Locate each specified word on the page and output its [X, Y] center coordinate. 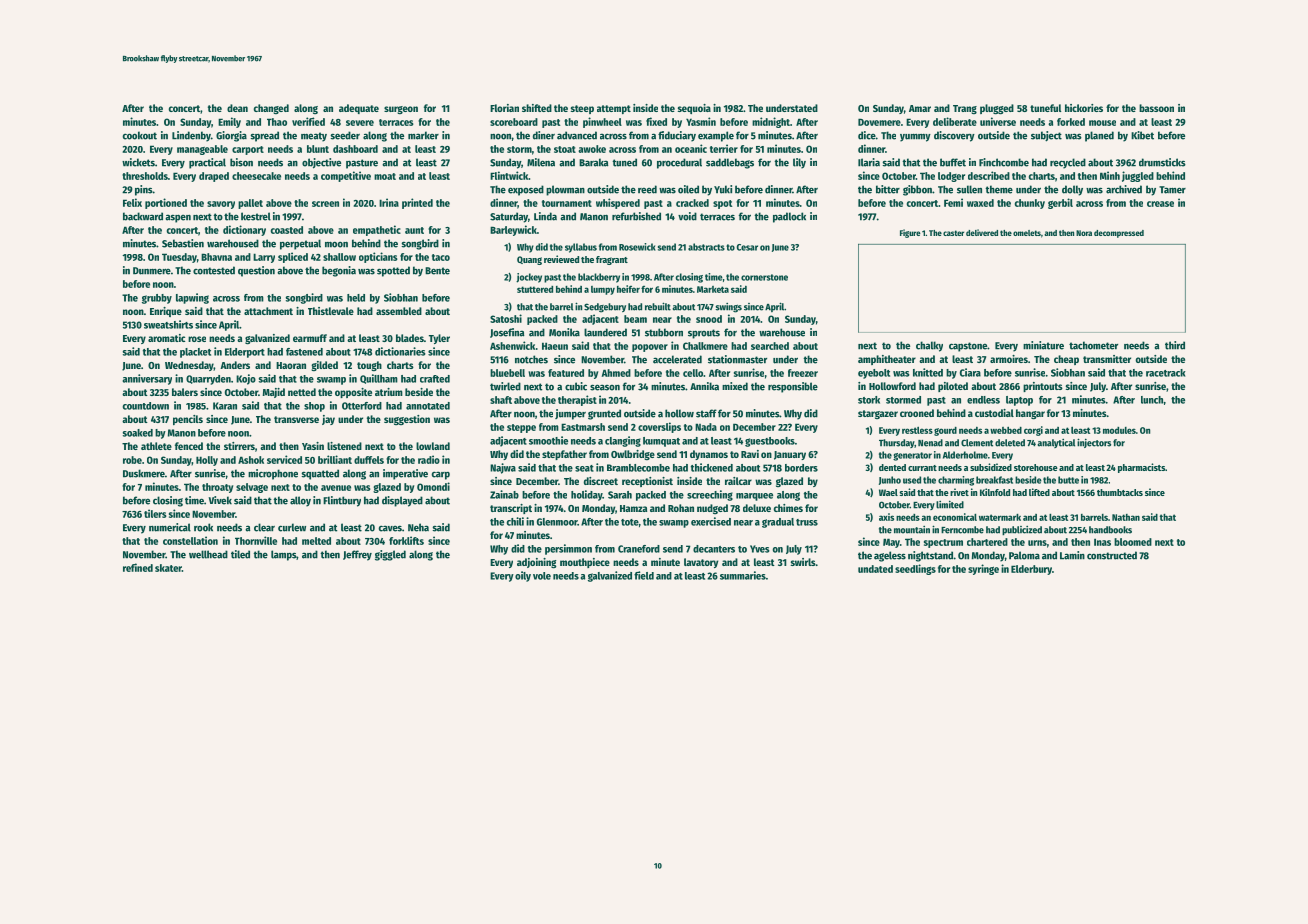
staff [706, 413]
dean [237, 108]
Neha [418, 527]
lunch [1152, 400]
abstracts [706, 247]
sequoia [694, 109]
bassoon [1156, 108]
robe [132, 460]
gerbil [1060, 203]
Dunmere [152, 271]
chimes [788, 508]
